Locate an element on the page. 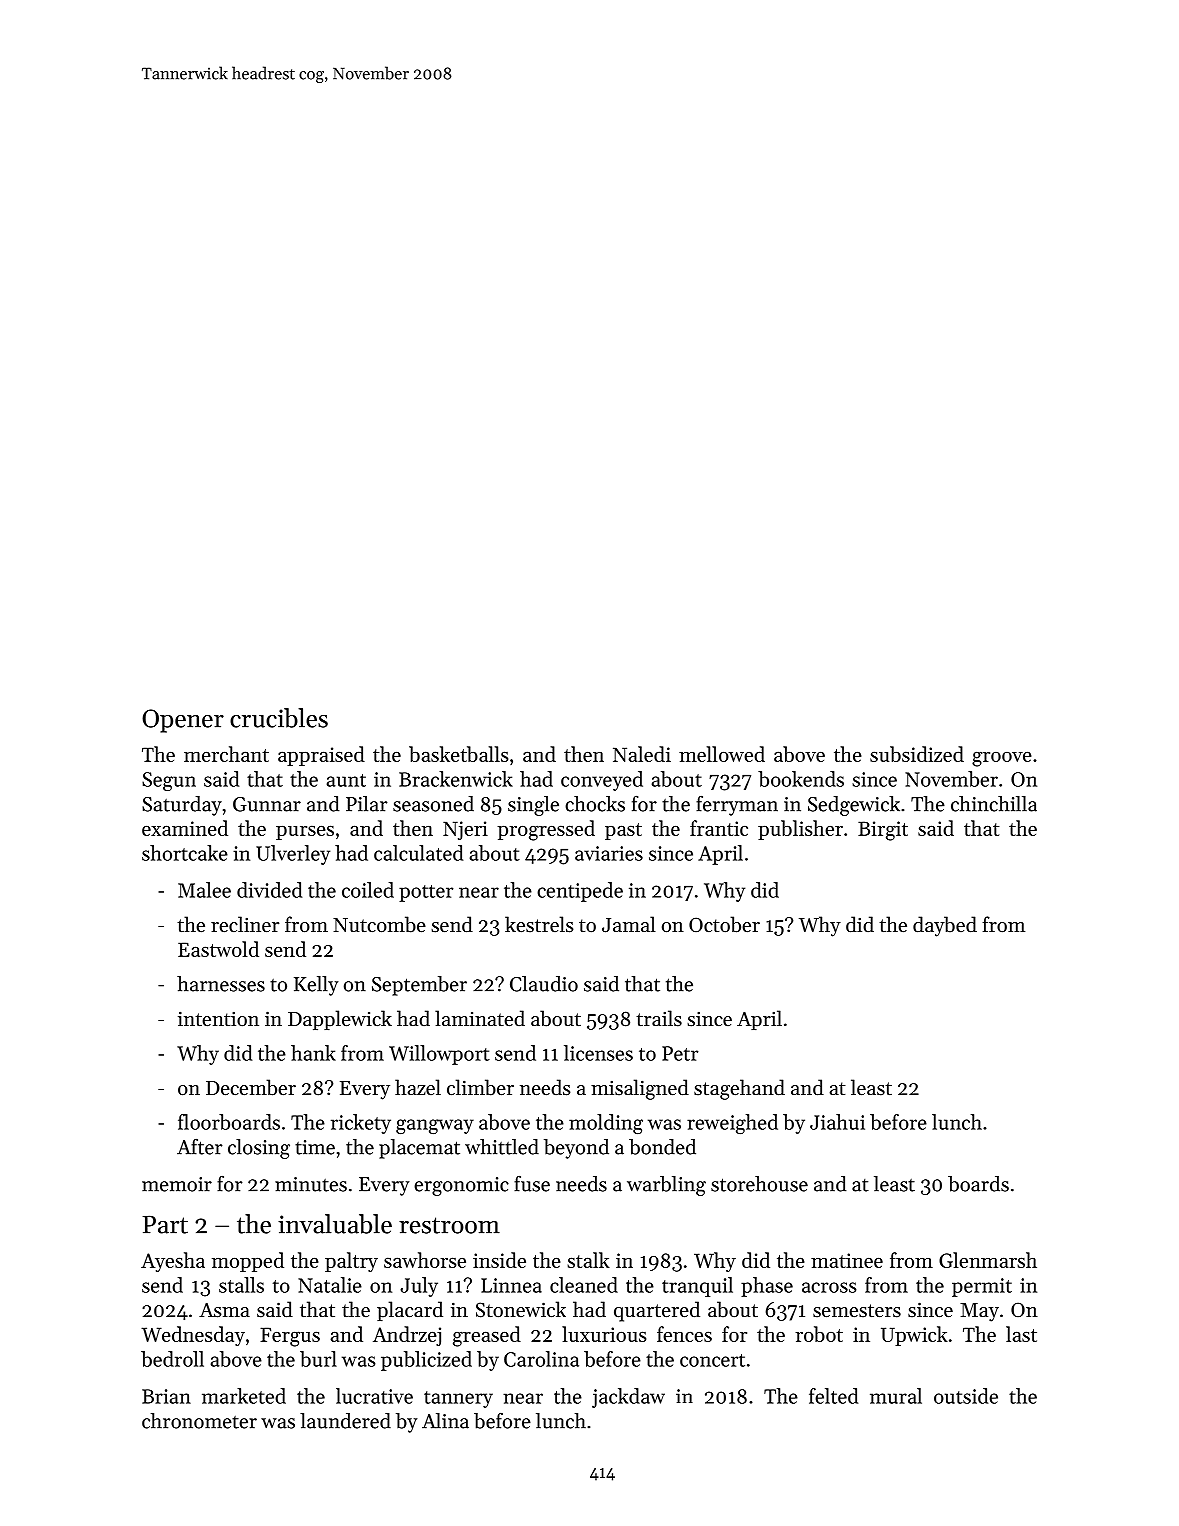  After is located at coordinates (200, 1146).
